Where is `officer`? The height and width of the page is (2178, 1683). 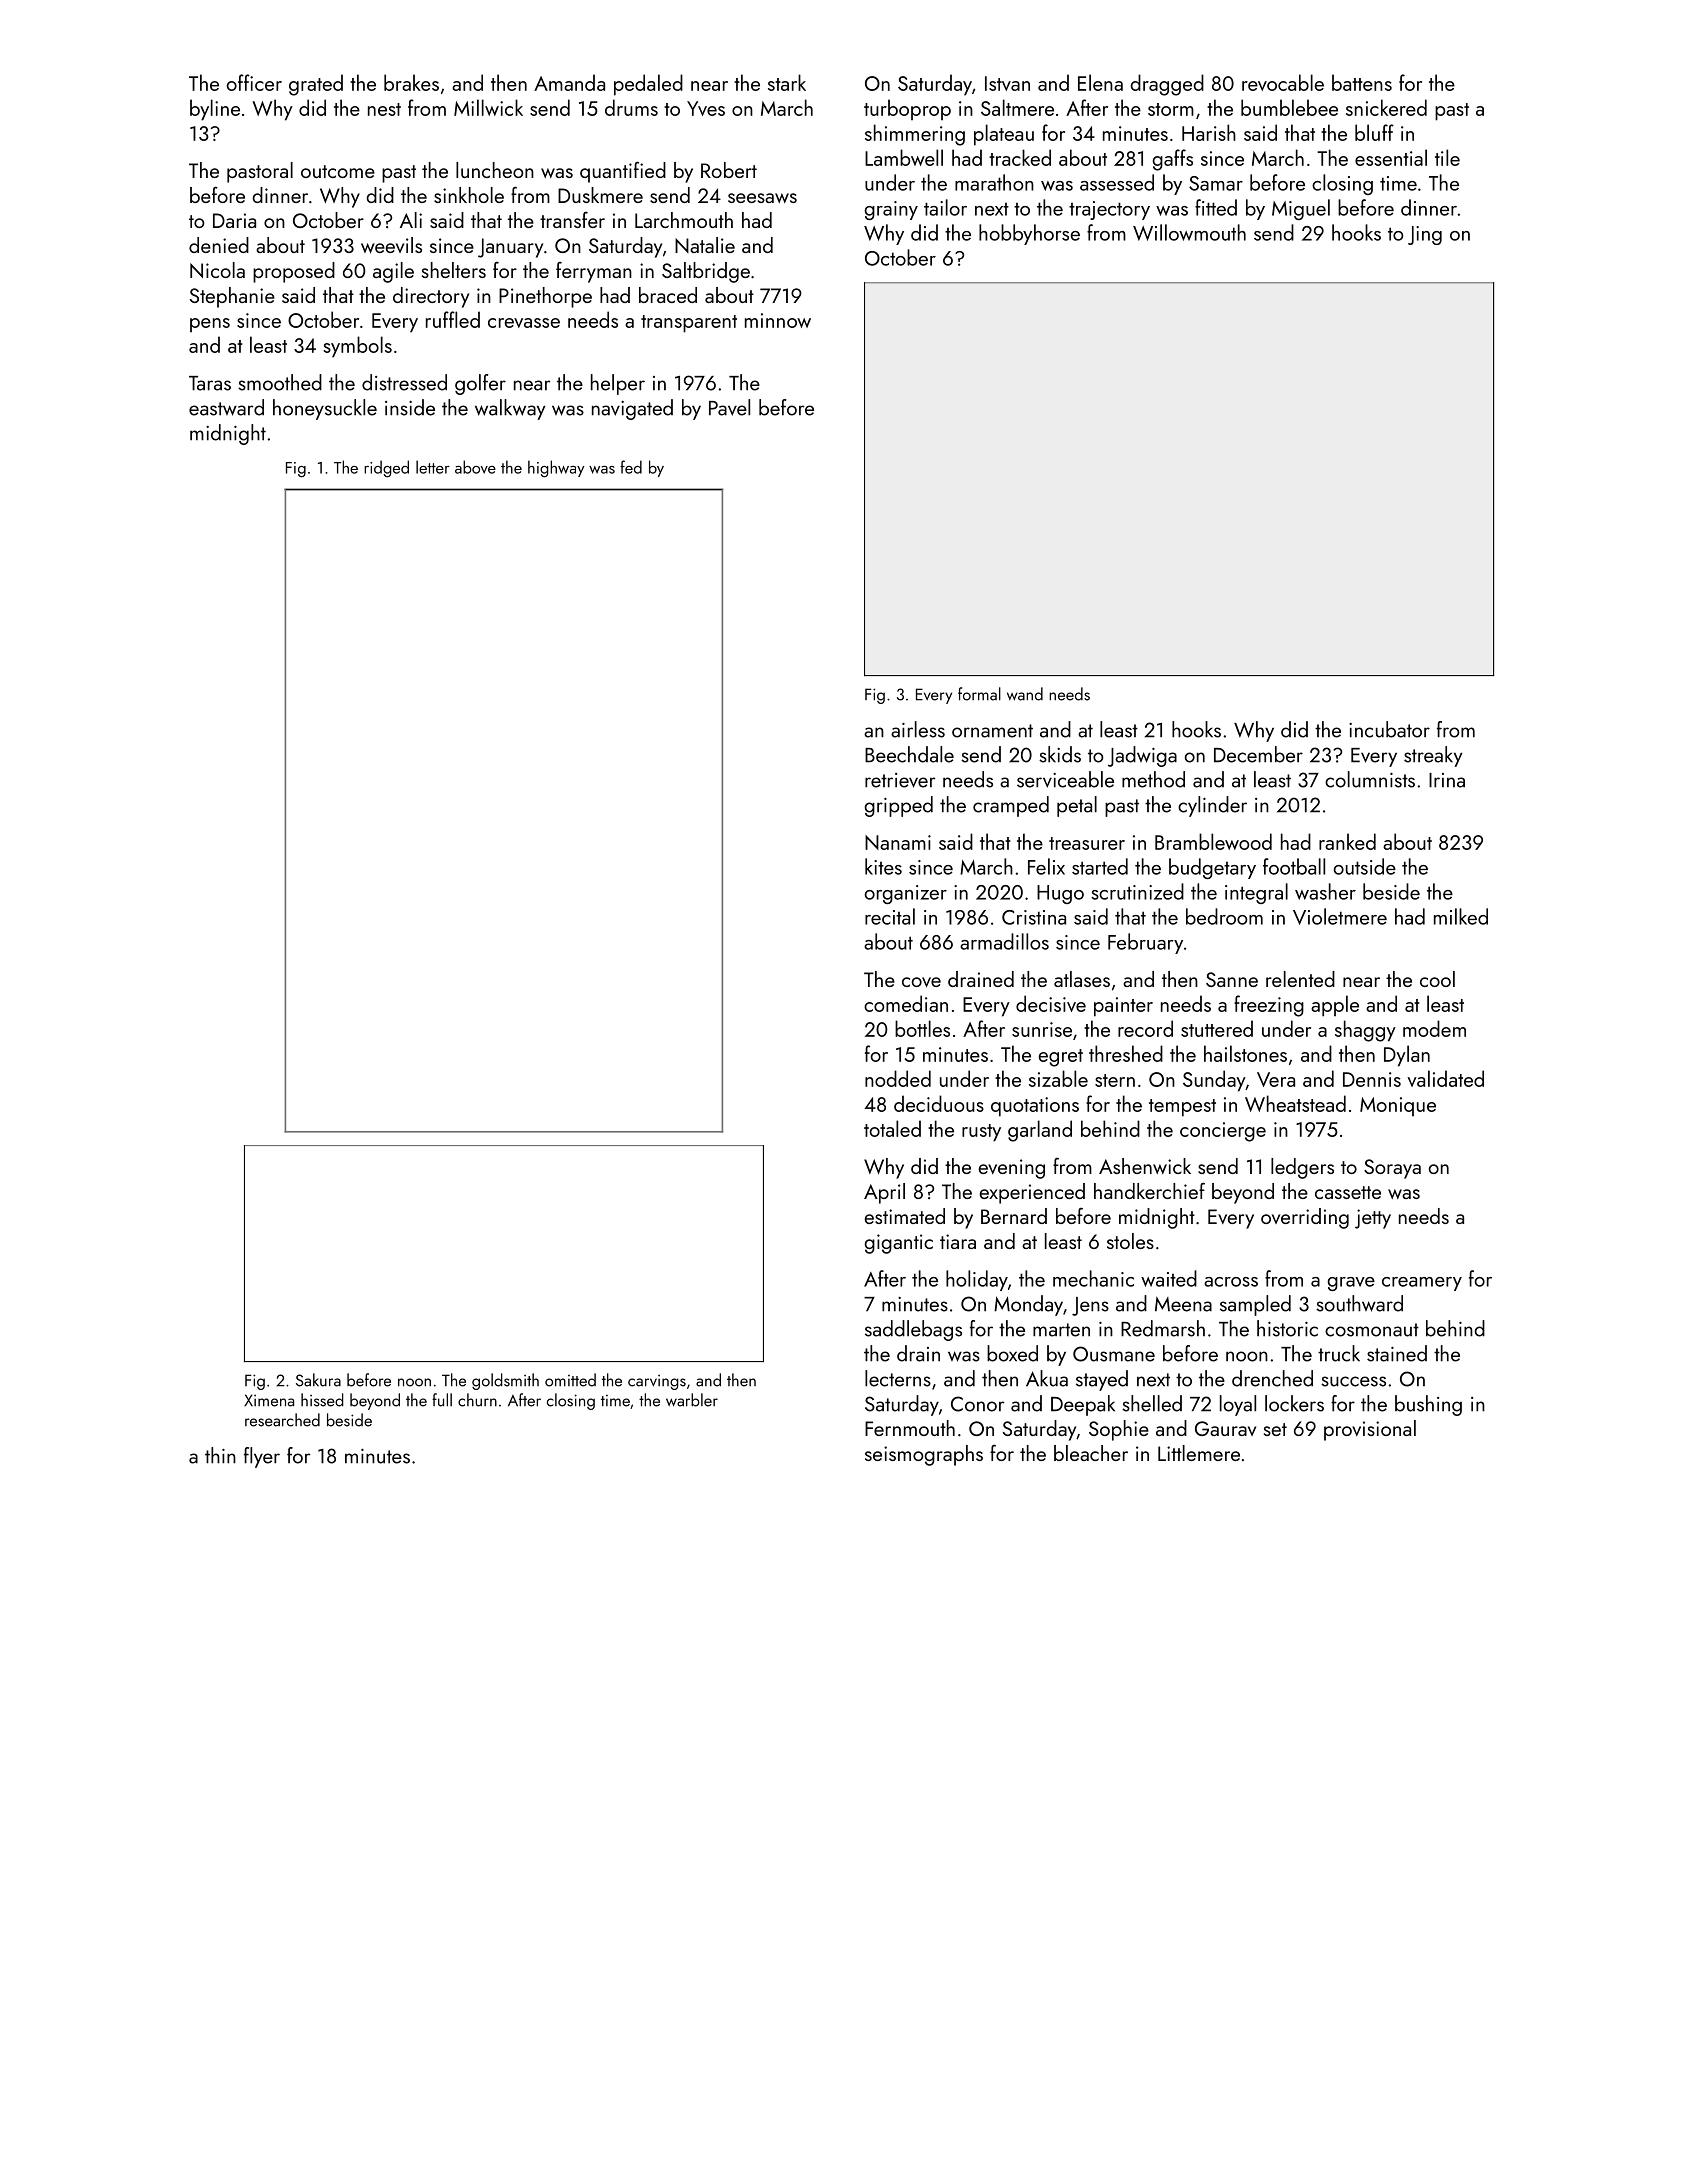 officer is located at coordinates (254, 82).
